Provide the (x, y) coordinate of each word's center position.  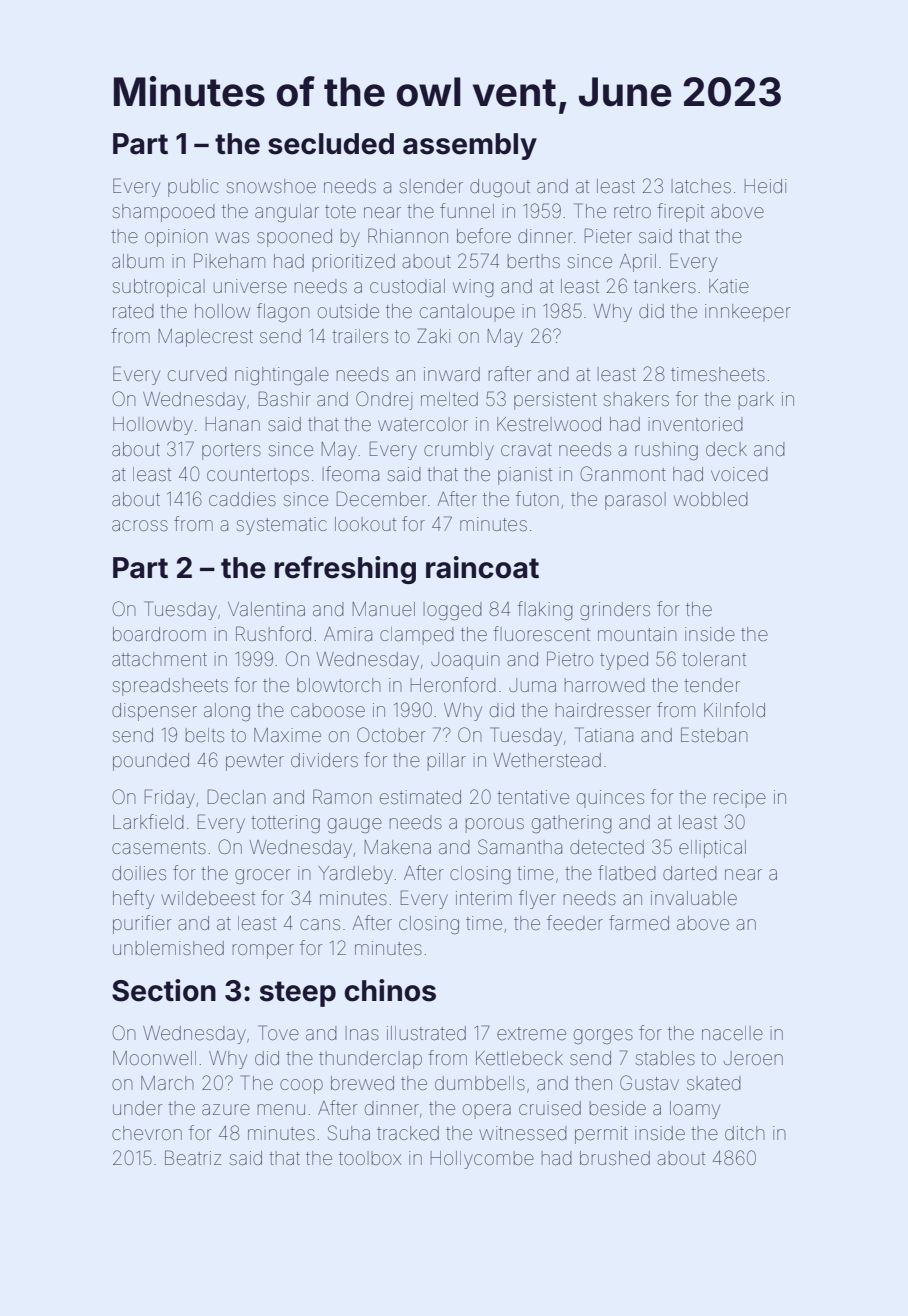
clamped (417, 636)
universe (250, 286)
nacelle (732, 1033)
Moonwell (154, 1058)
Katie (729, 286)
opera (487, 1111)
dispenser (154, 712)
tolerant (714, 659)
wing (473, 288)
